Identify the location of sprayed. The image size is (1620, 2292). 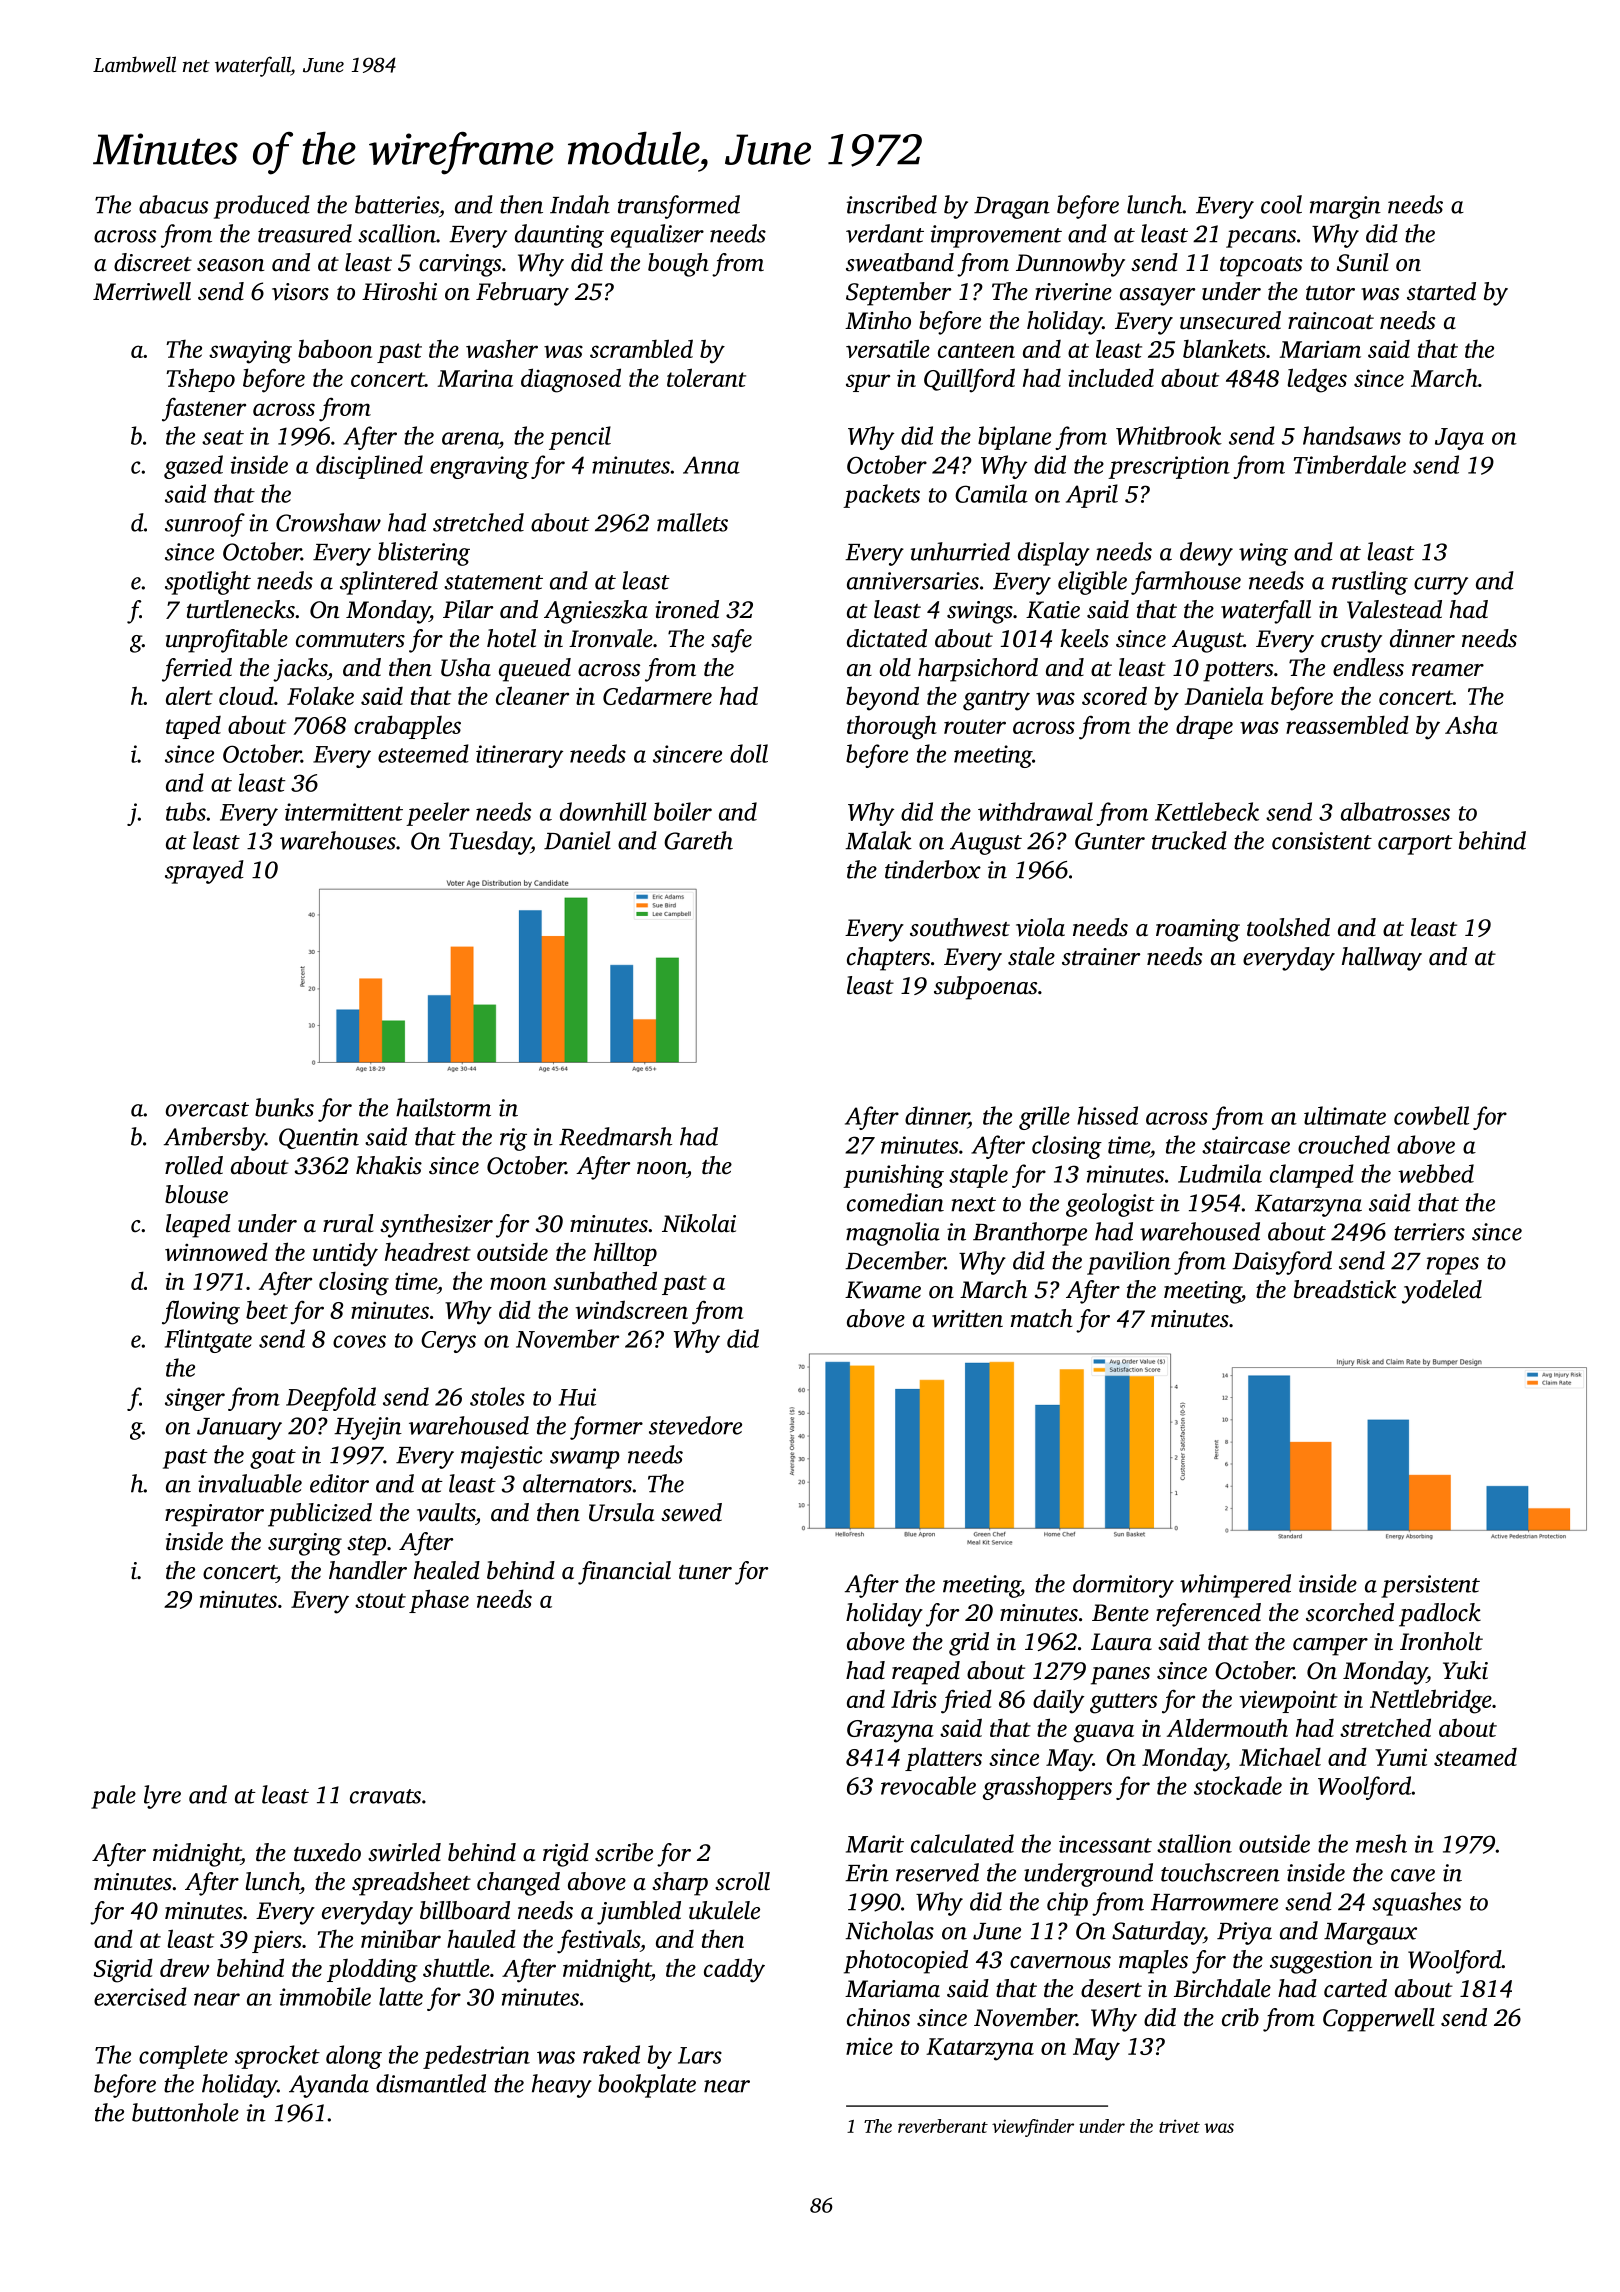
(204, 872).
